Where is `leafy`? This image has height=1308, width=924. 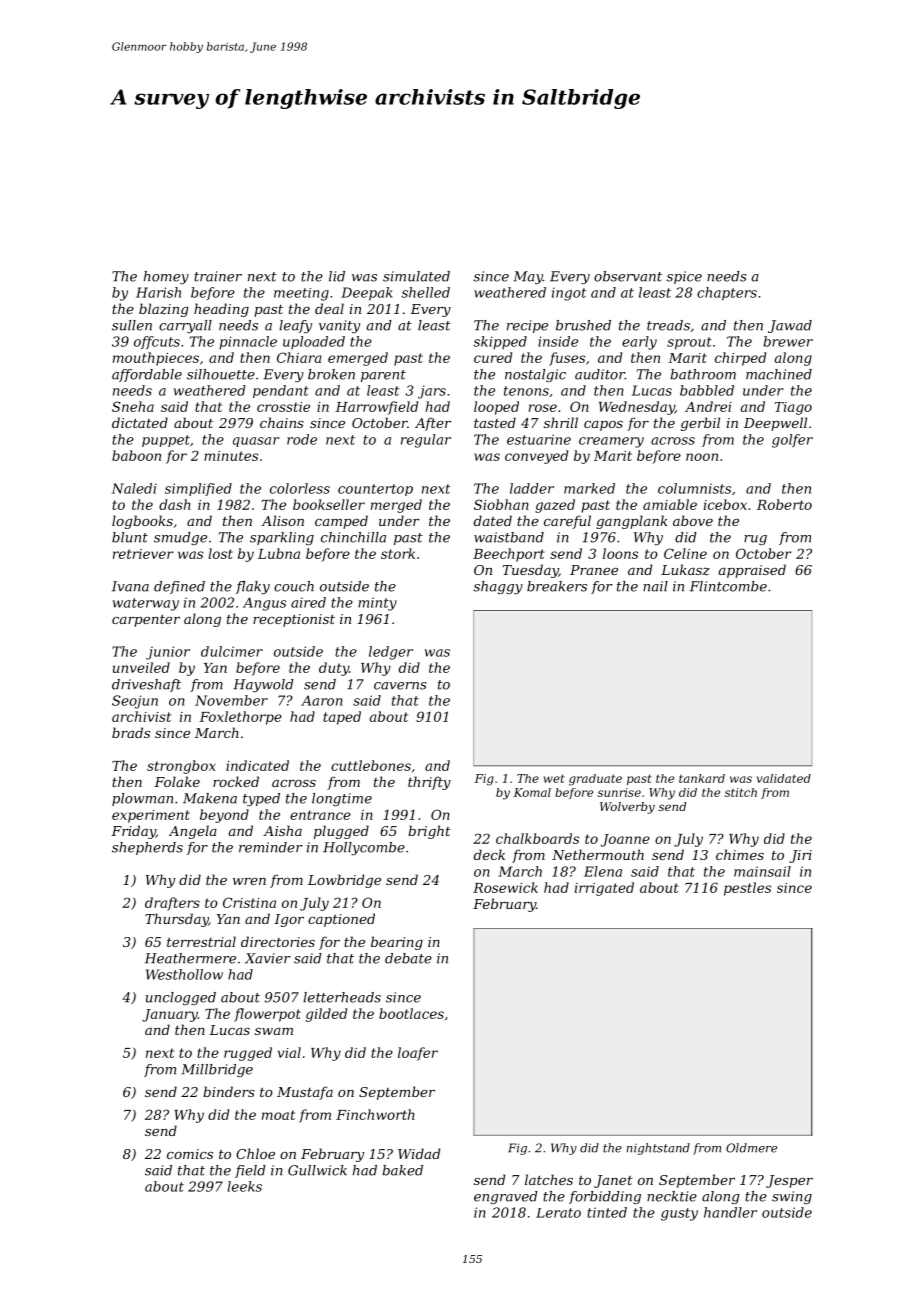 leafy is located at coordinates (295, 326).
